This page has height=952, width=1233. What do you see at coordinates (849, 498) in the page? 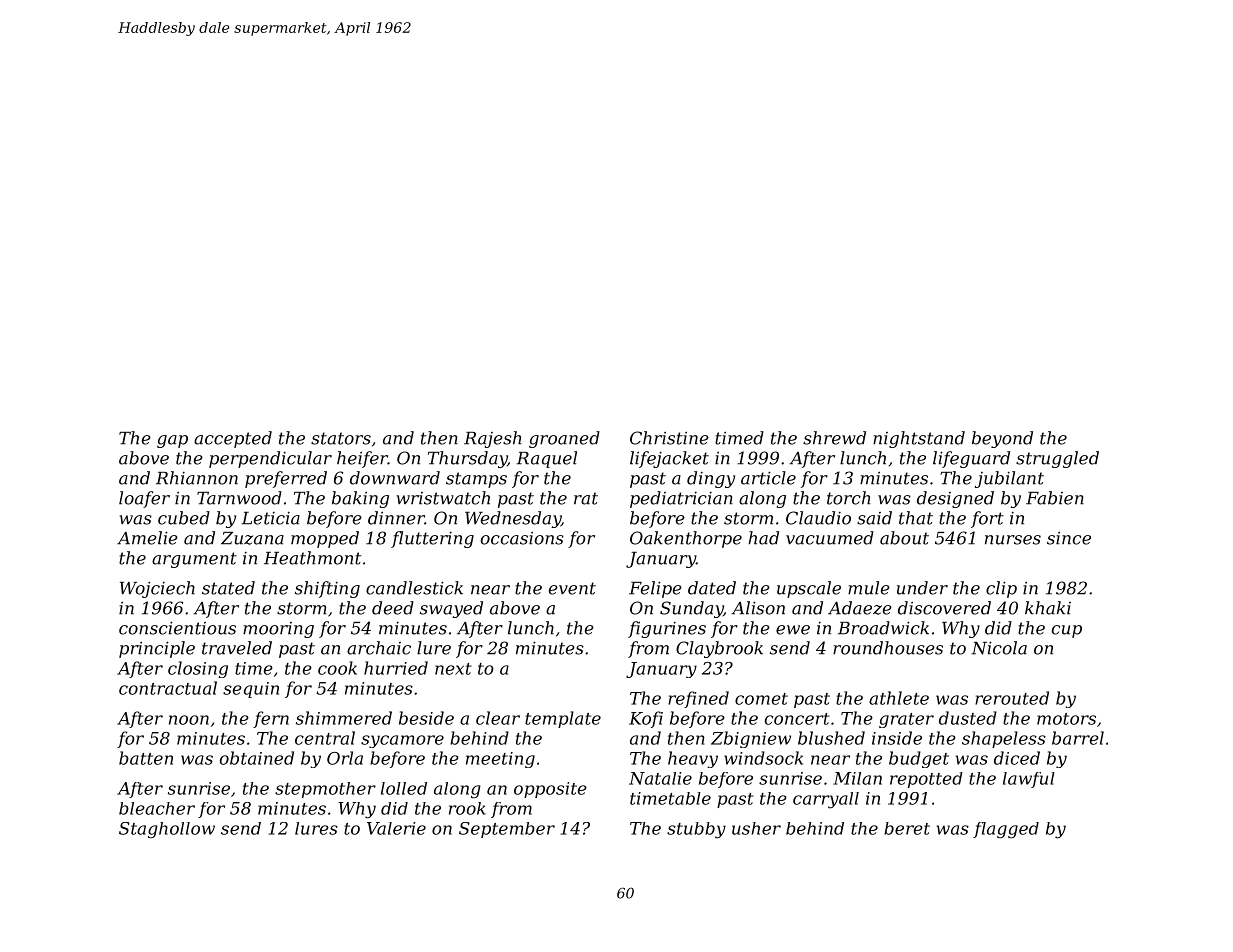
I see `torch` at bounding box center [849, 498].
